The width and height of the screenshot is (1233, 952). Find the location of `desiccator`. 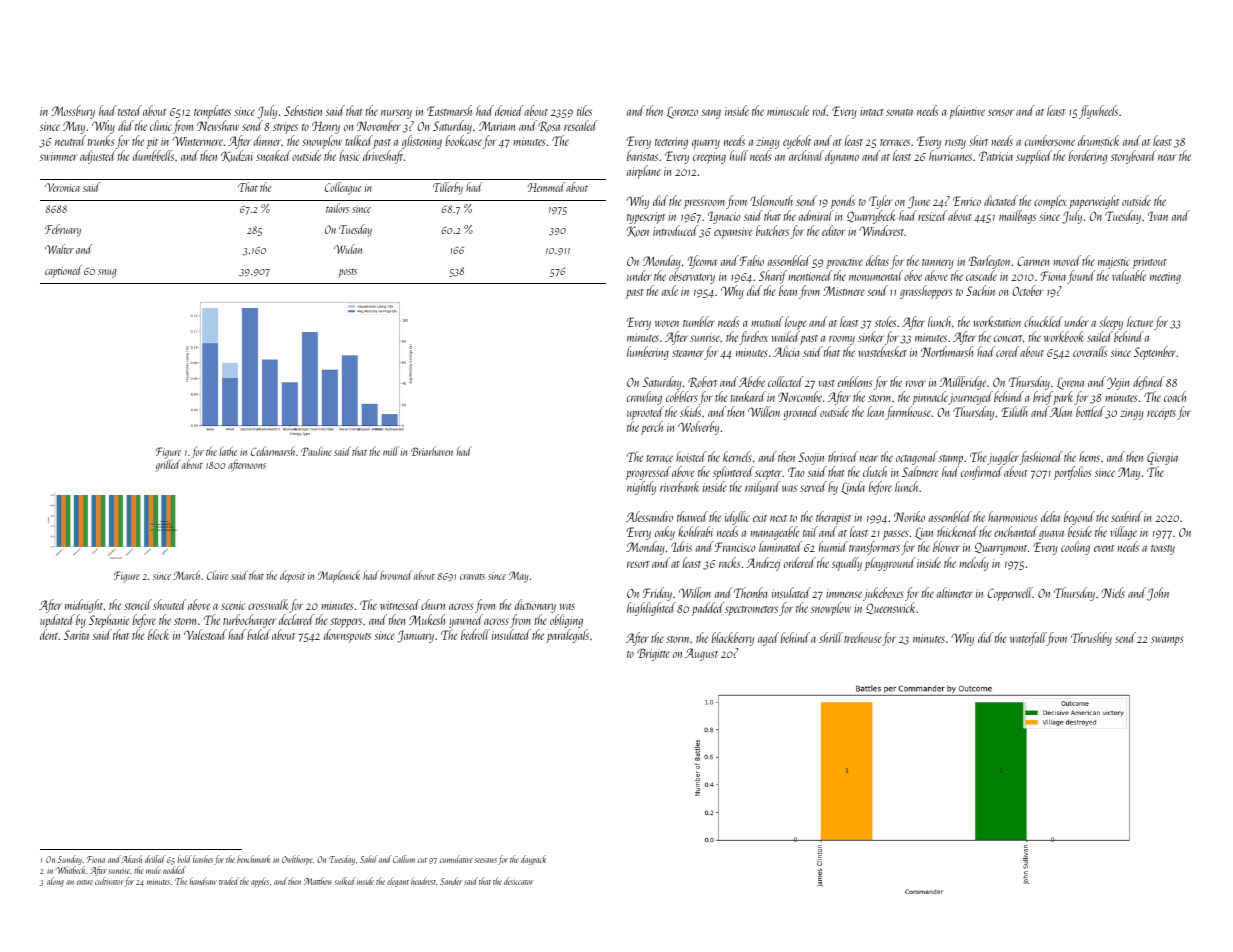

desiccator is located at coordinates (518, 881).
